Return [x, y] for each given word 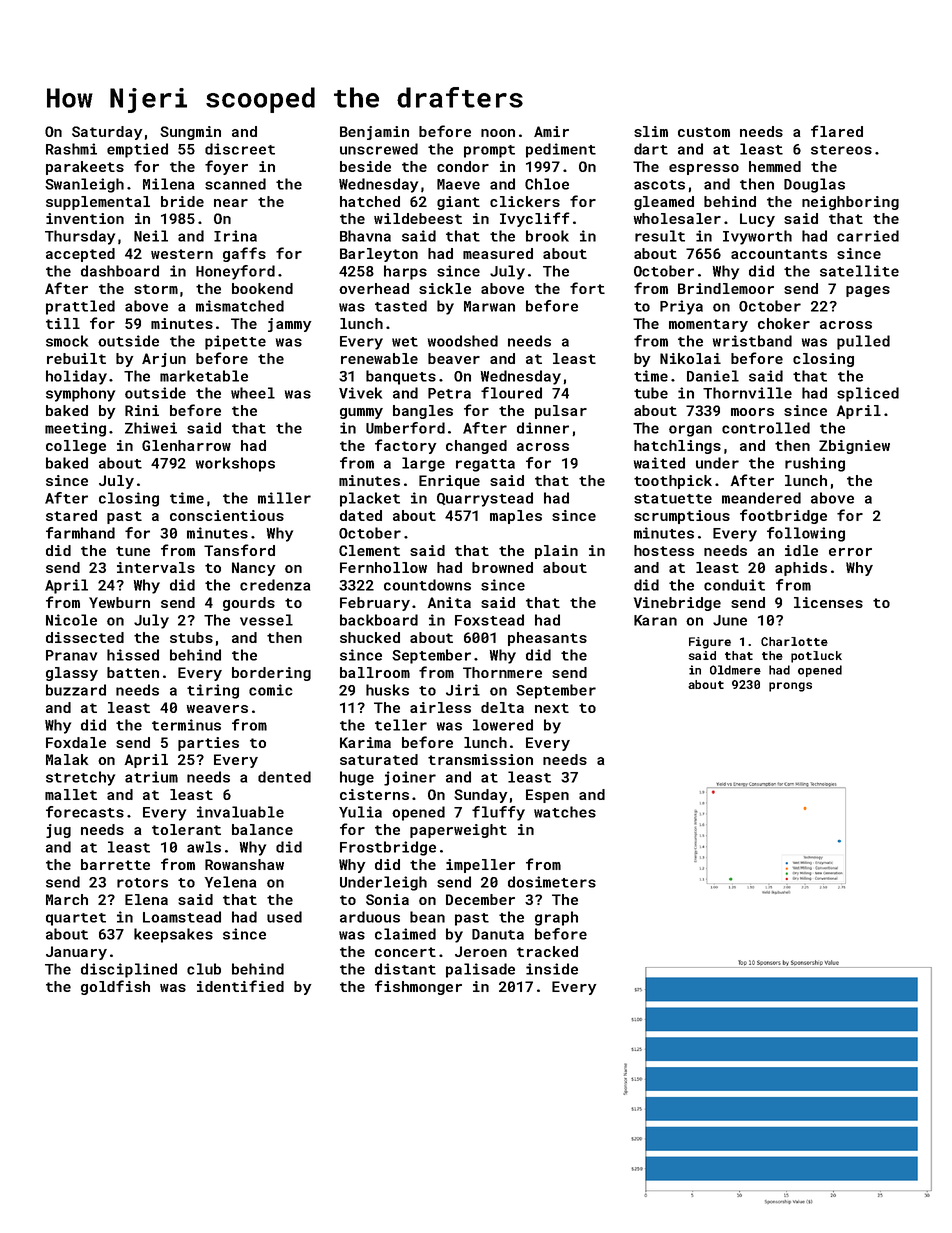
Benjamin [374, 133]
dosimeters [552, 882]
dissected [85, 637]
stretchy [80, 778]
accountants [779, 254]
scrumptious [682, 517]
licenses [828, 602]
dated [361, 515]
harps [405, 272]
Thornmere [502, 672]
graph [556, 918]
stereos [841, 150]
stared [71, 515]
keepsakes [173, 935]
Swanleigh [84, 185]
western [182, 254]
